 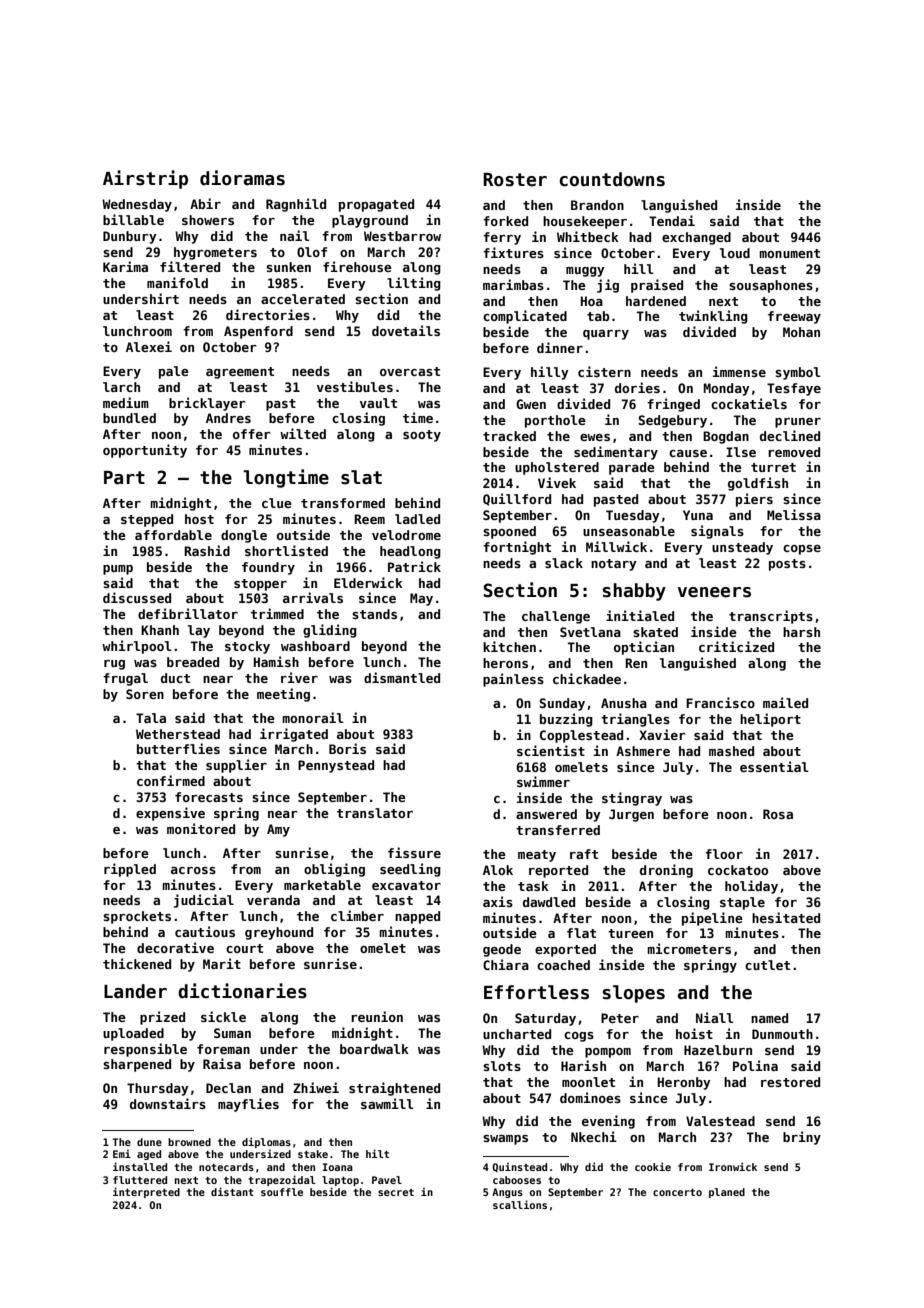 What do you see at coordinates (232, 1191) in the document?
I see `distant` at bounding box center [232, 1191].
